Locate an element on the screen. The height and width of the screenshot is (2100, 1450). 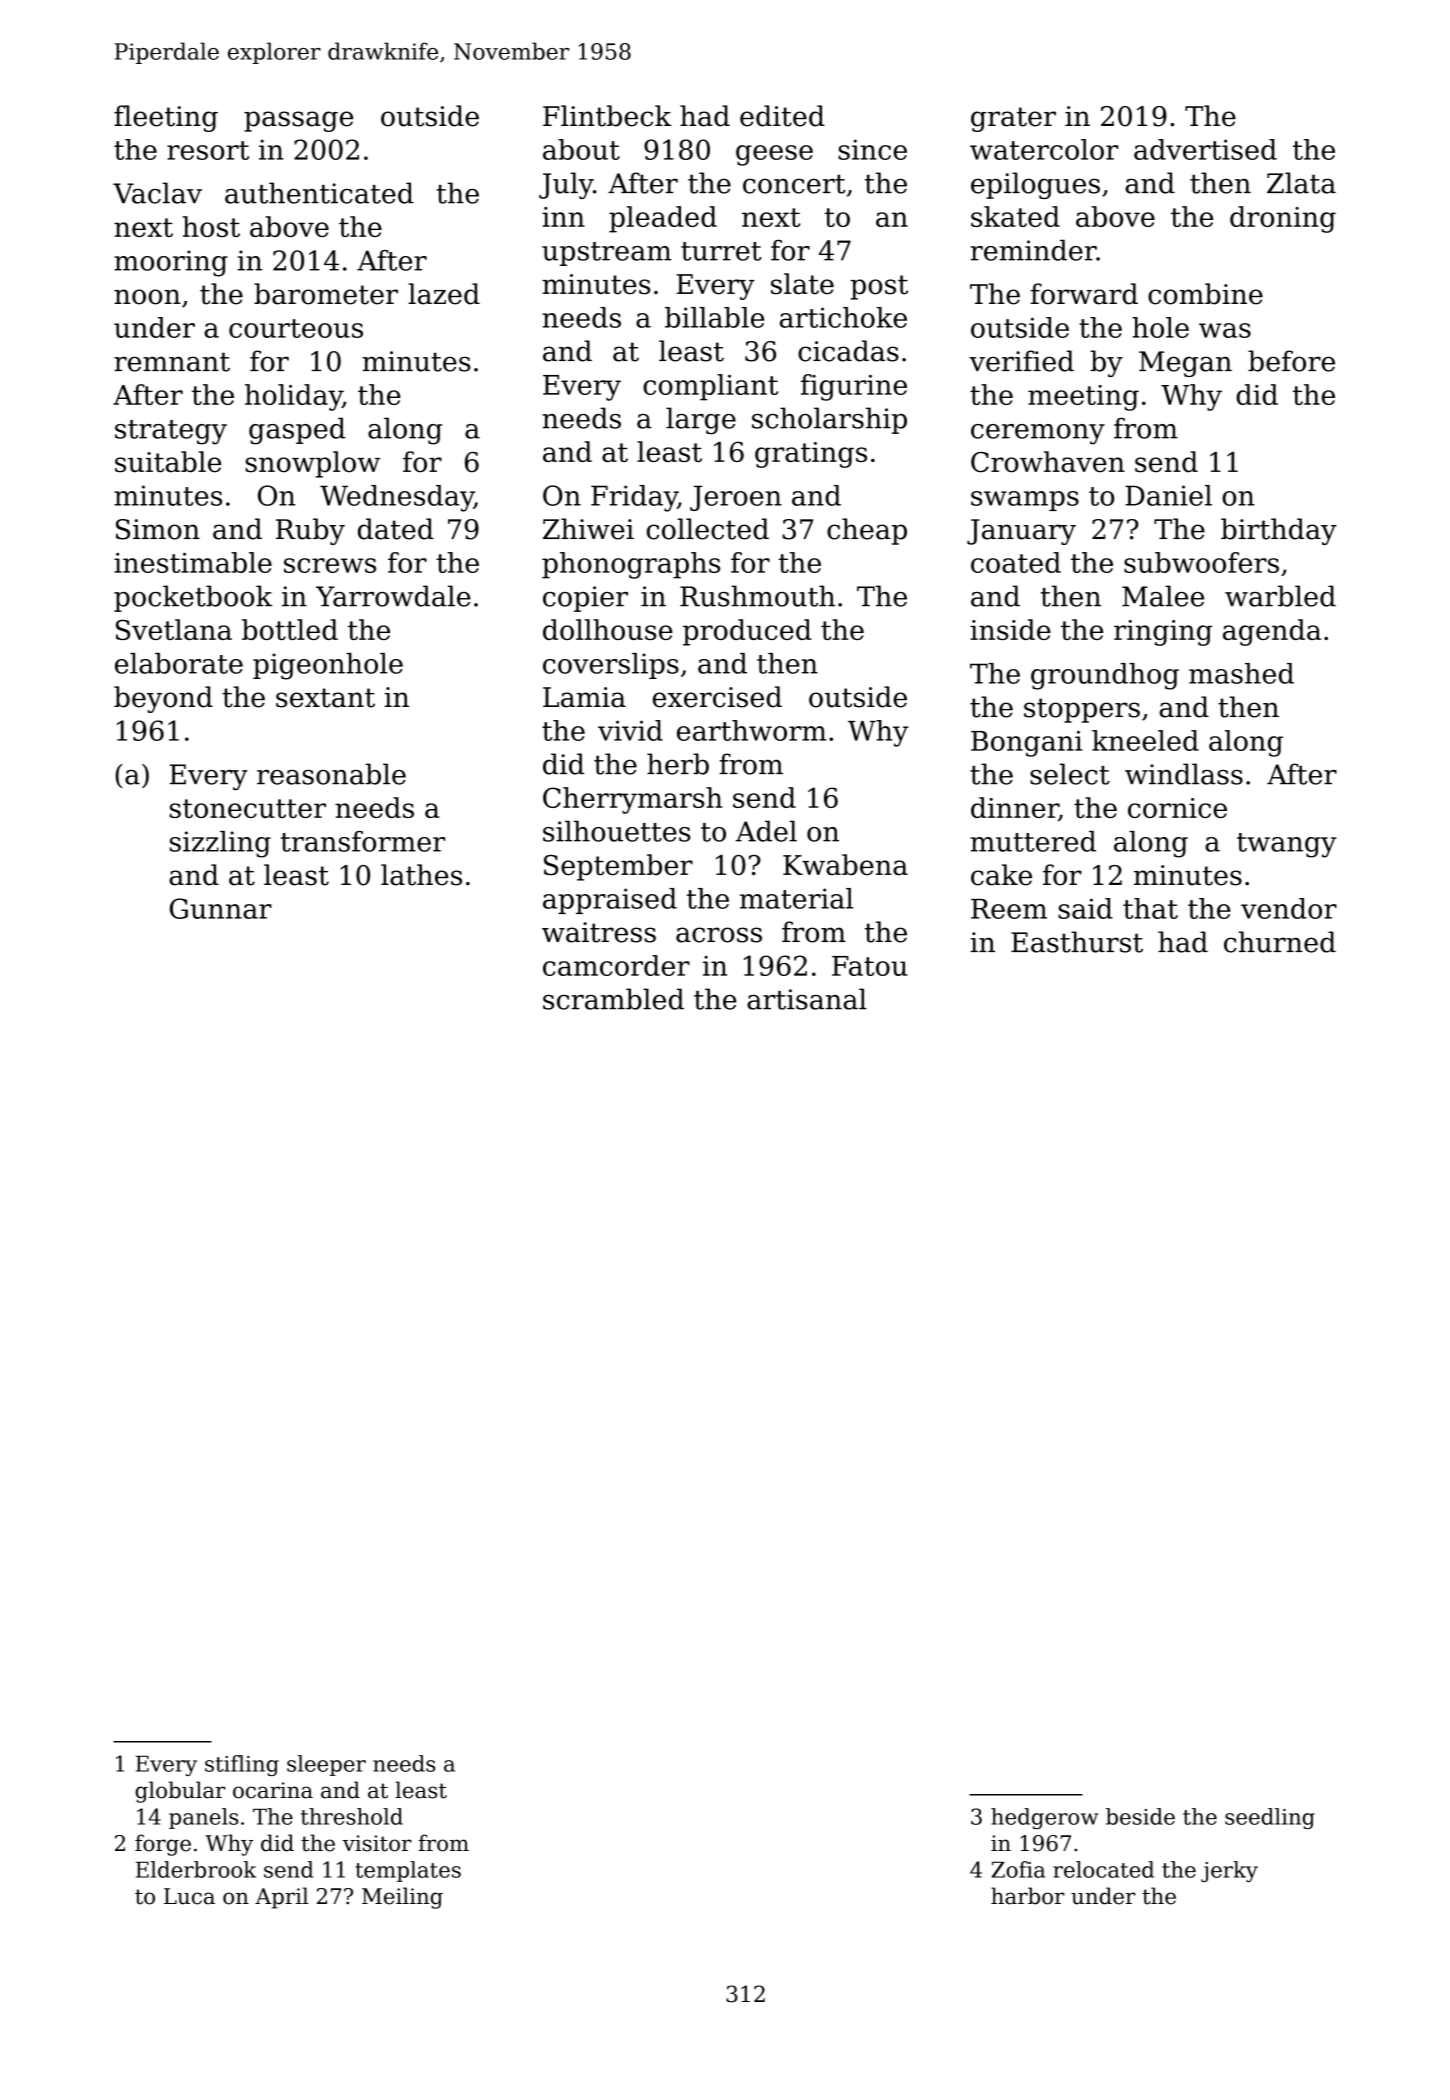
across is located at coordinates (719, 935).
